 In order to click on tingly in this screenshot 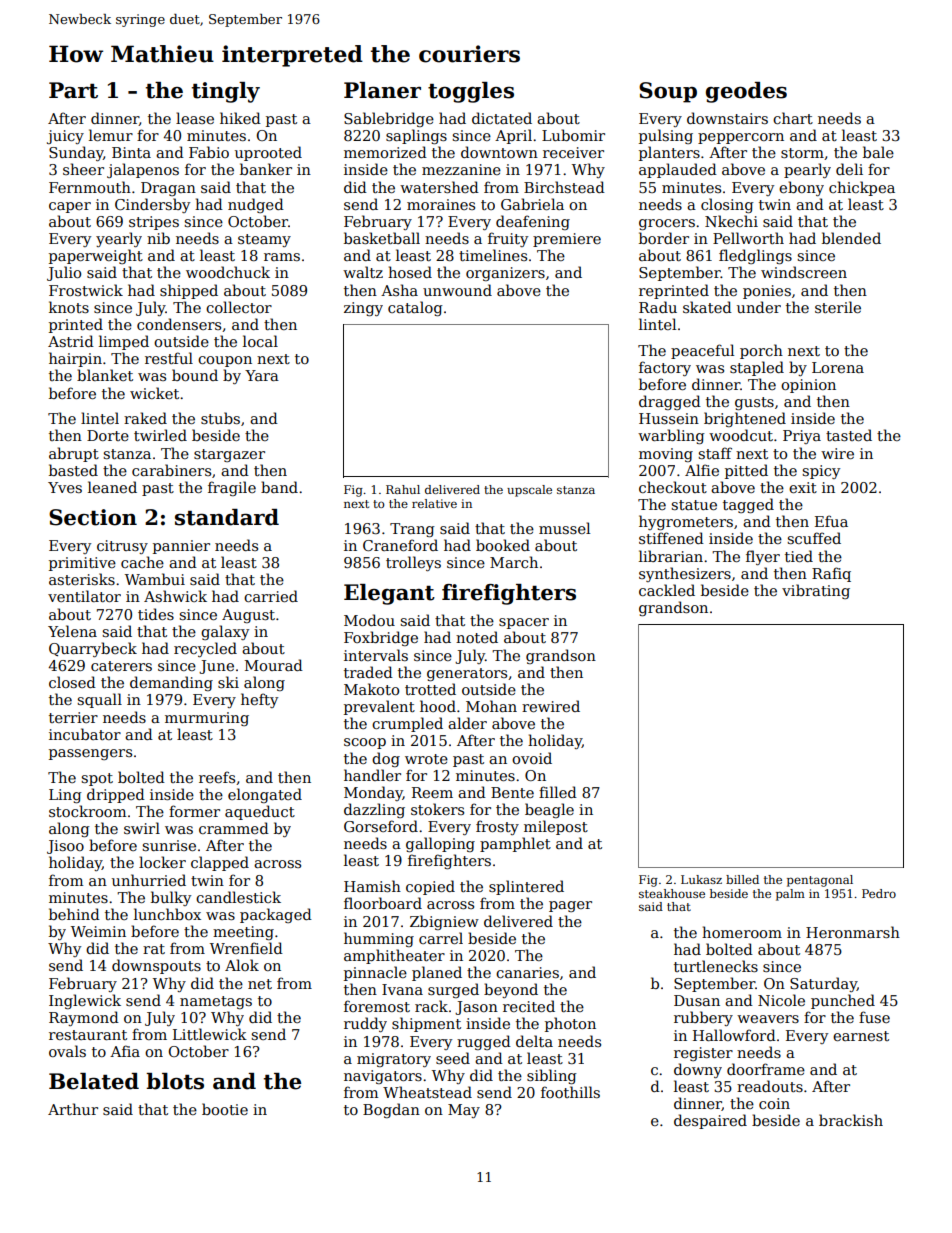, I will do `click(226, 92)`.
